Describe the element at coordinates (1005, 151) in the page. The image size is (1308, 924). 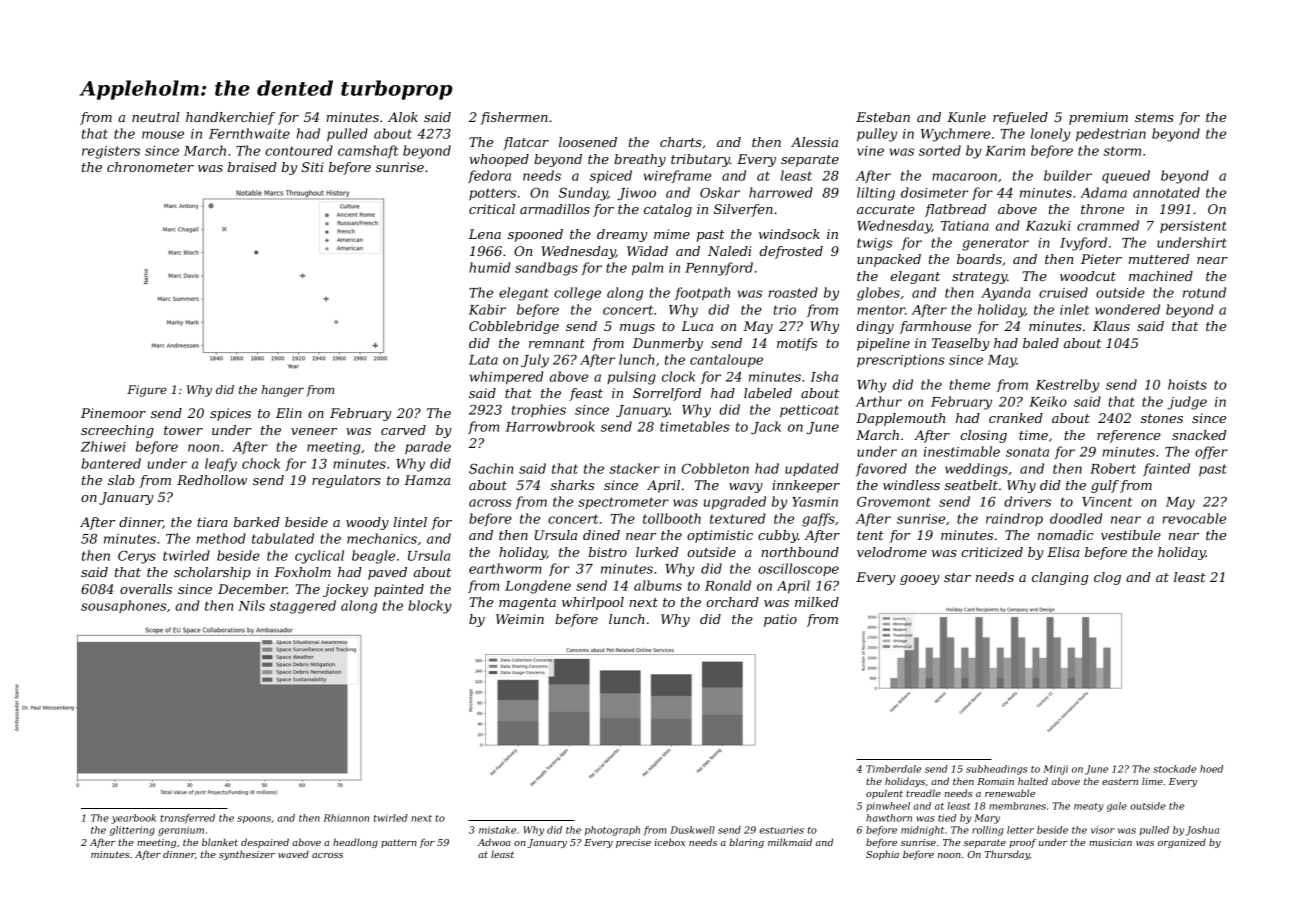
I see `Karim` at that location.
